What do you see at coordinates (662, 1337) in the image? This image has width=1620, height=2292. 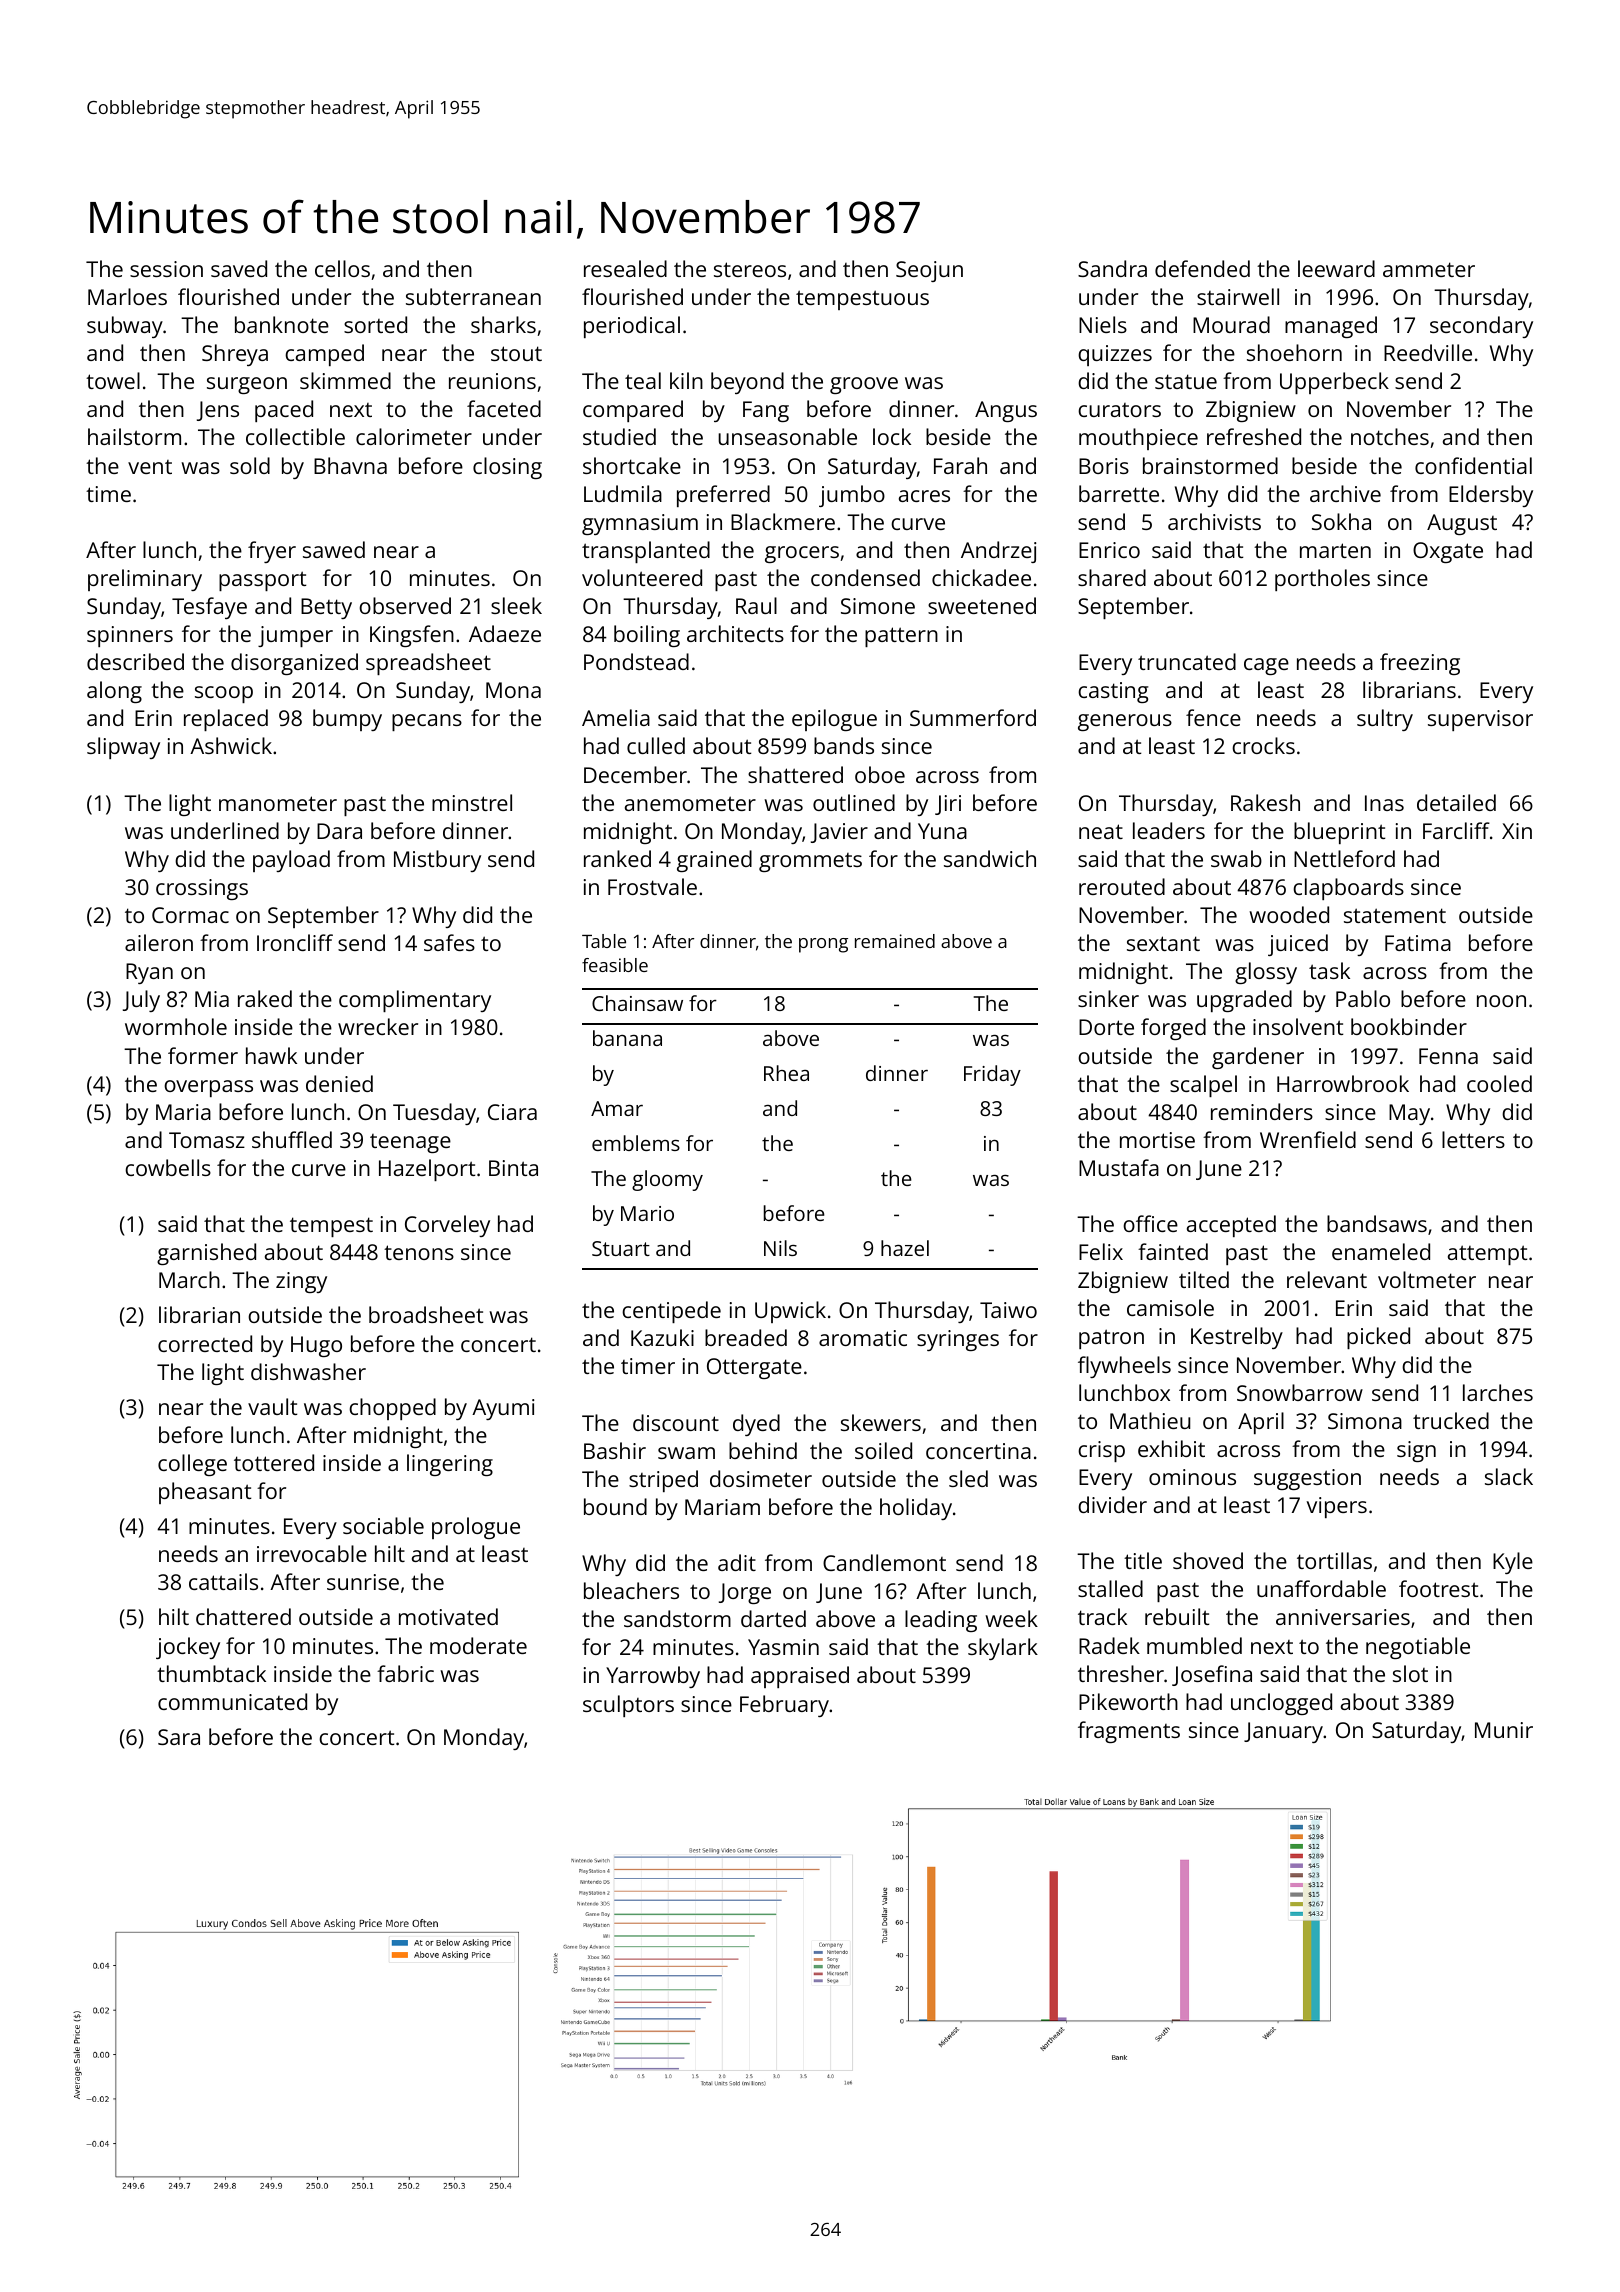 I see `Kazuki` at bounding box center [662, 1337].
